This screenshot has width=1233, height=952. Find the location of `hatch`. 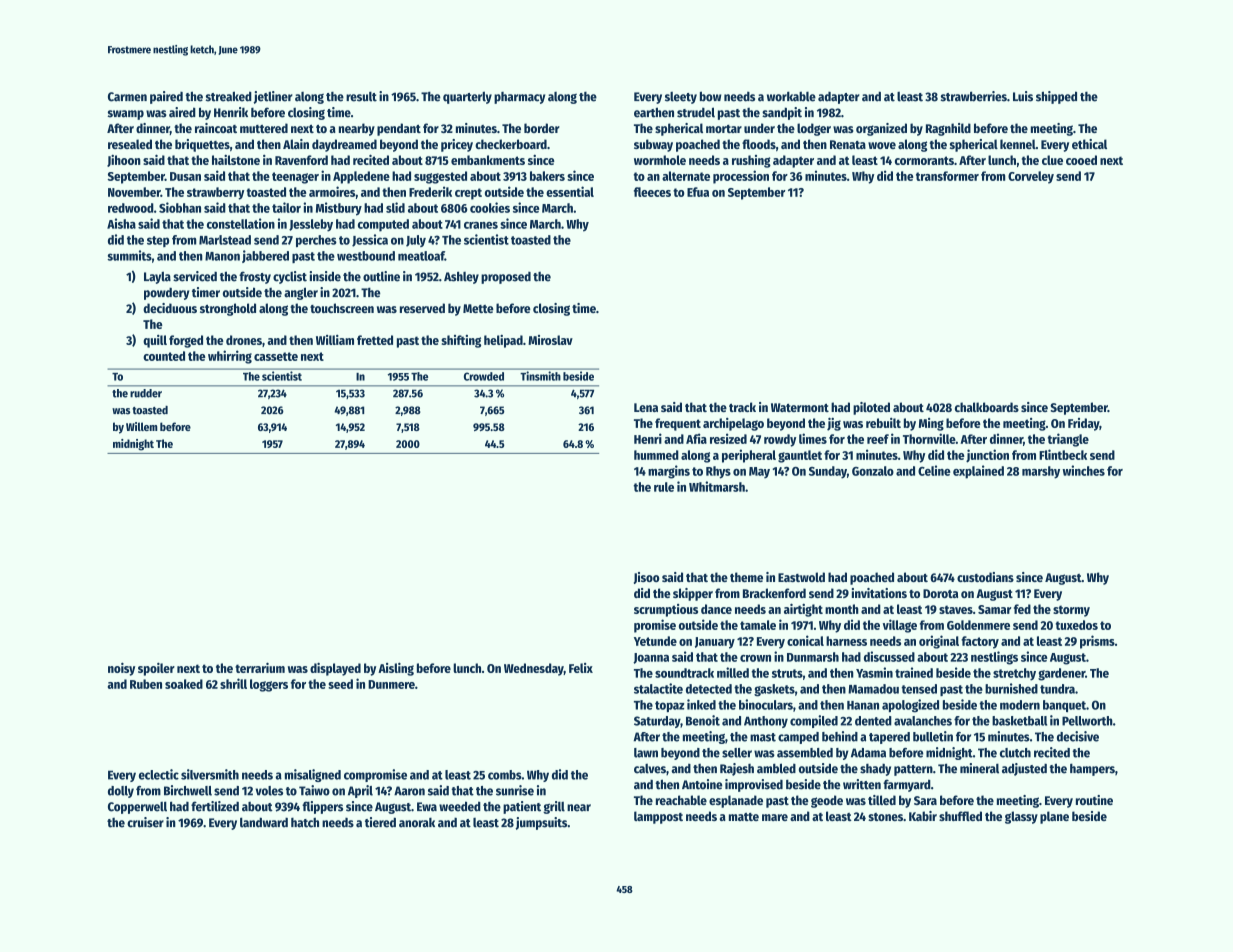

hatch is located at coordinates (305, 823).
